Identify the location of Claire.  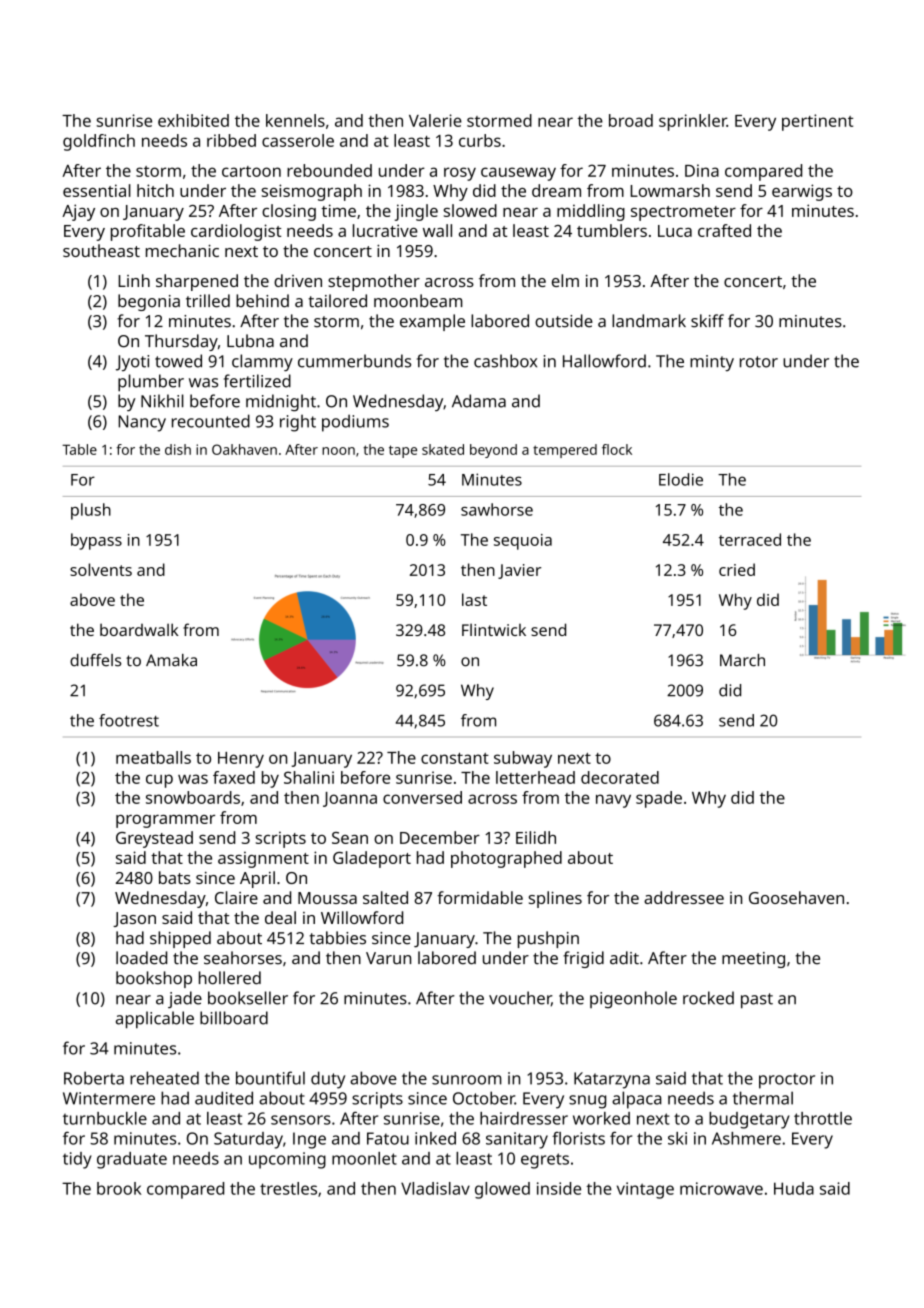
(236, 897).
